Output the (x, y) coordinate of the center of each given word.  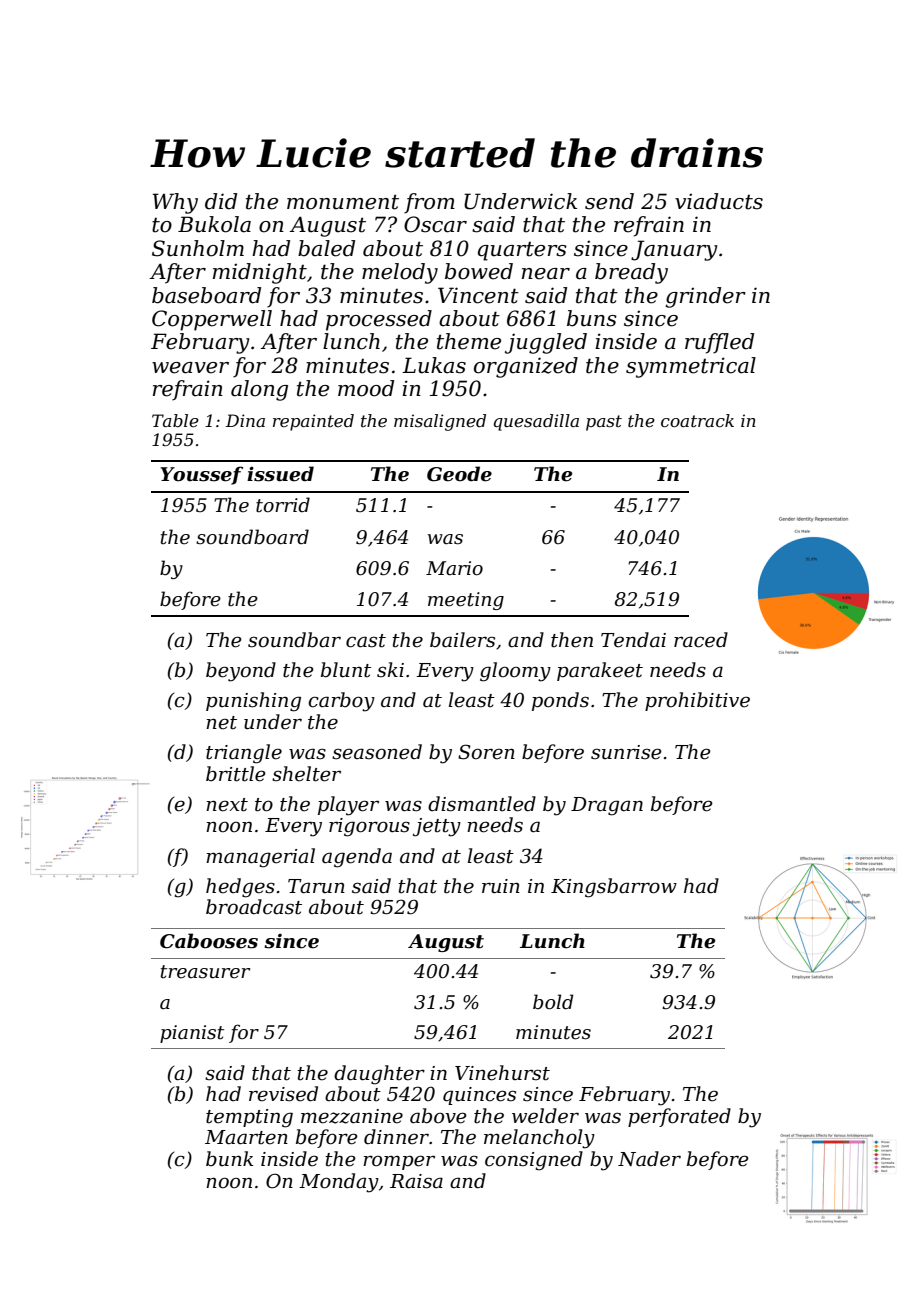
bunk (229, 1158)
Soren (486, 752)
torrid (283, 505)
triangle (244, 754)
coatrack (697, 420)
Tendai (633, 640)
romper (399, 1162)
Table (175, 420)
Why (175, 203)
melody (400, 273)
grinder (705, 297)
